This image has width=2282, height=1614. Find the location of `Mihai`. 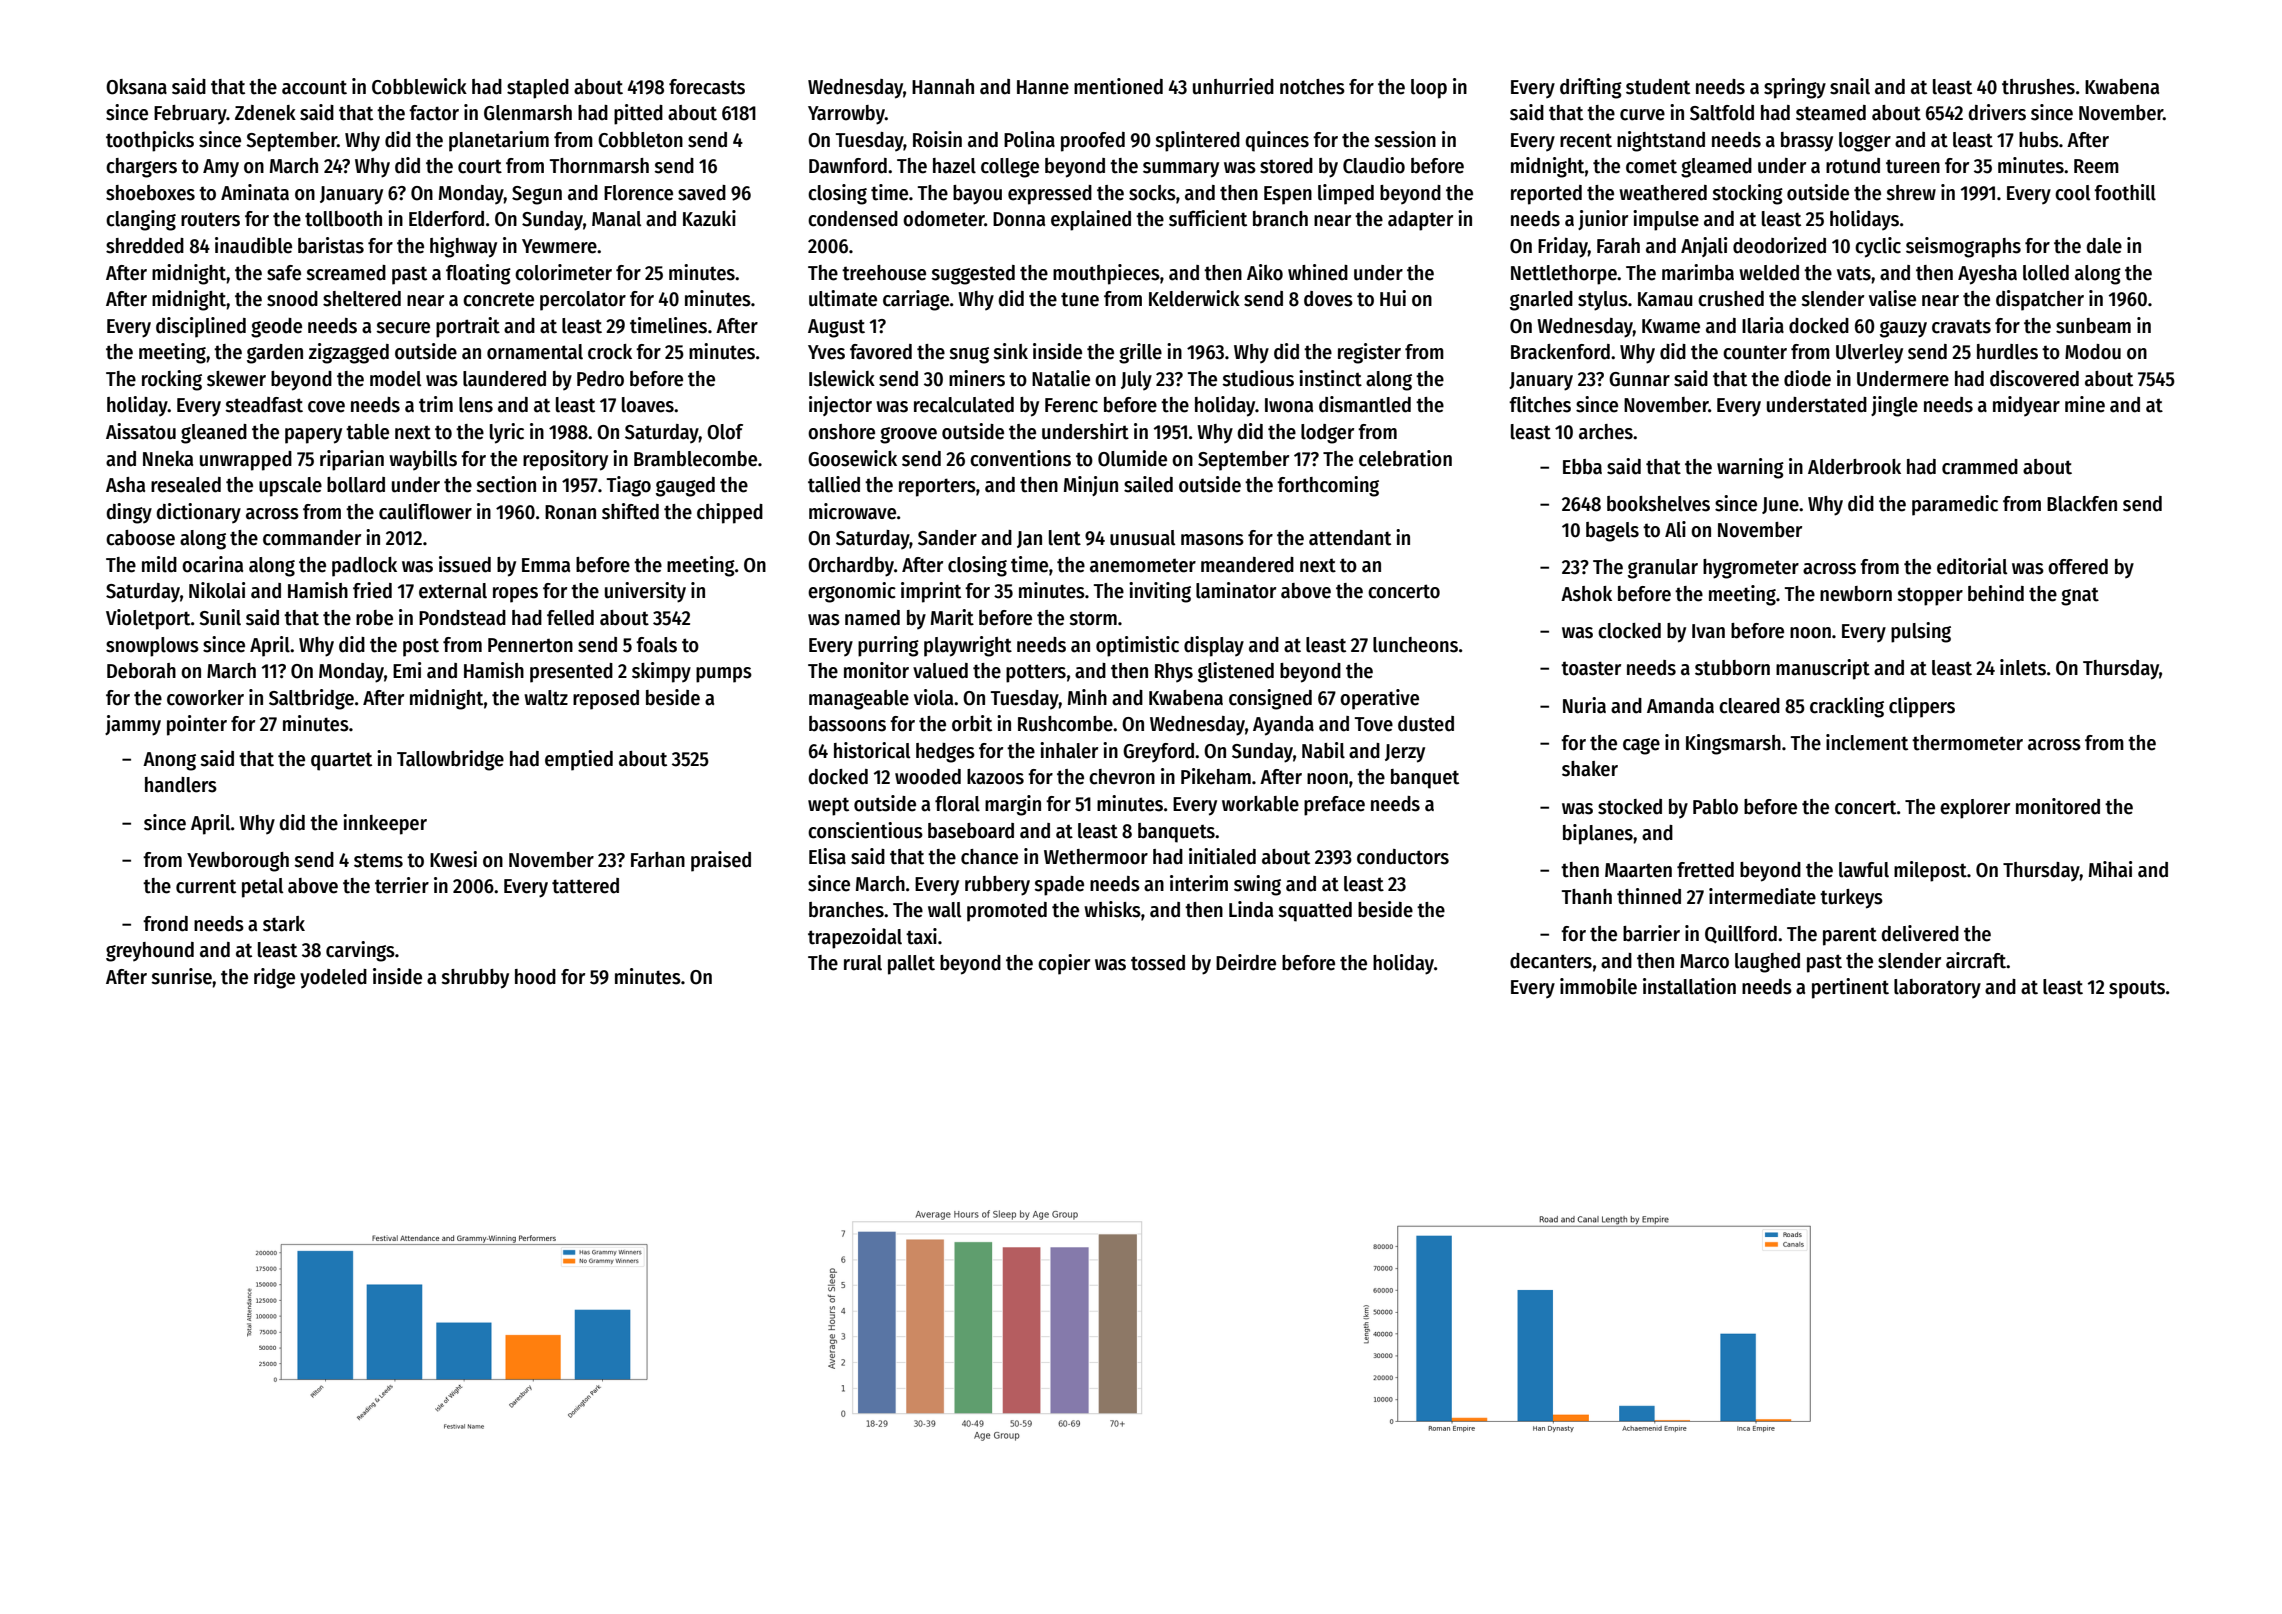

Mihai is located at coordinates (2110, 869).
